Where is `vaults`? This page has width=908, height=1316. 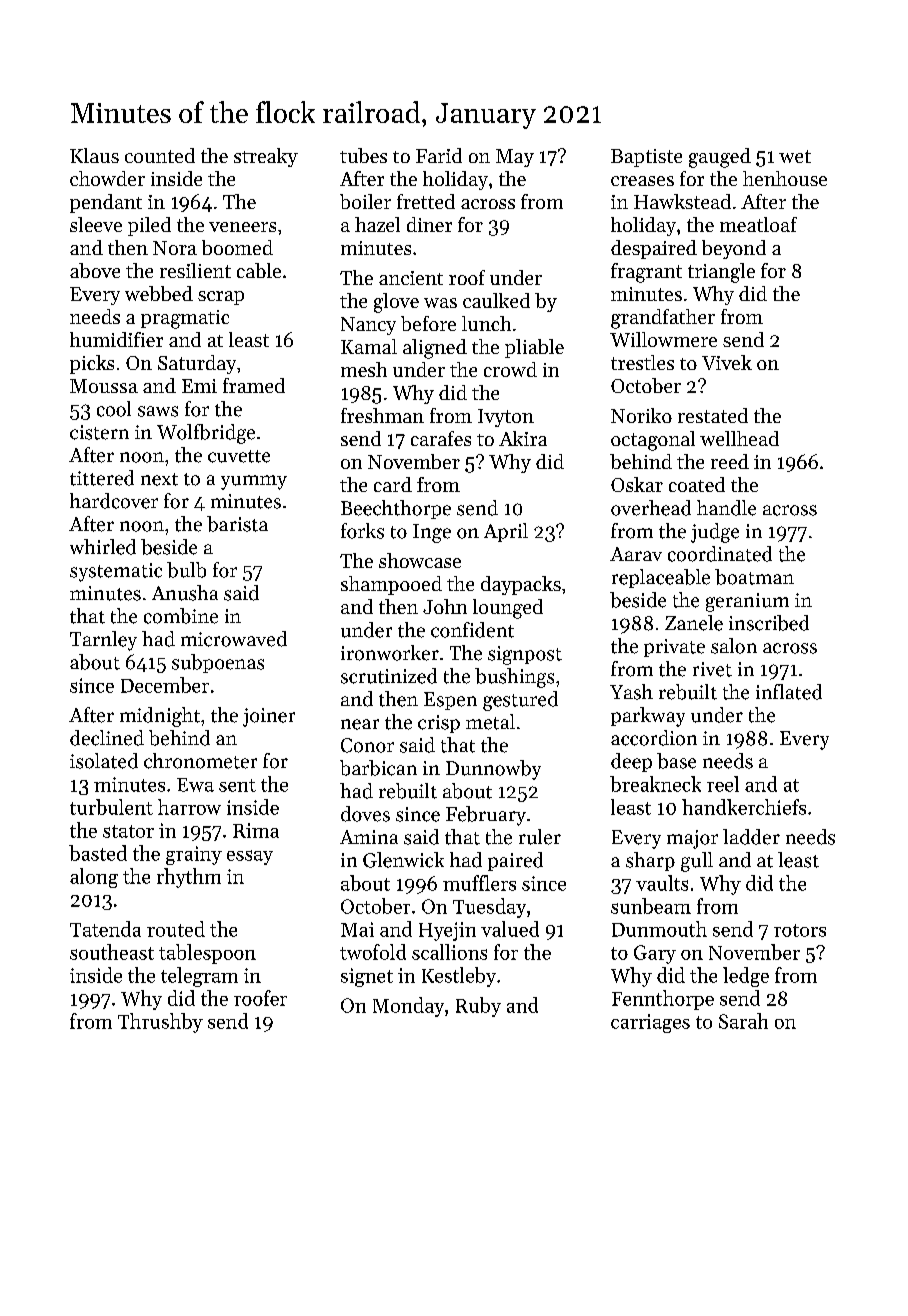
vaults is located at coordinates (662, 883).
